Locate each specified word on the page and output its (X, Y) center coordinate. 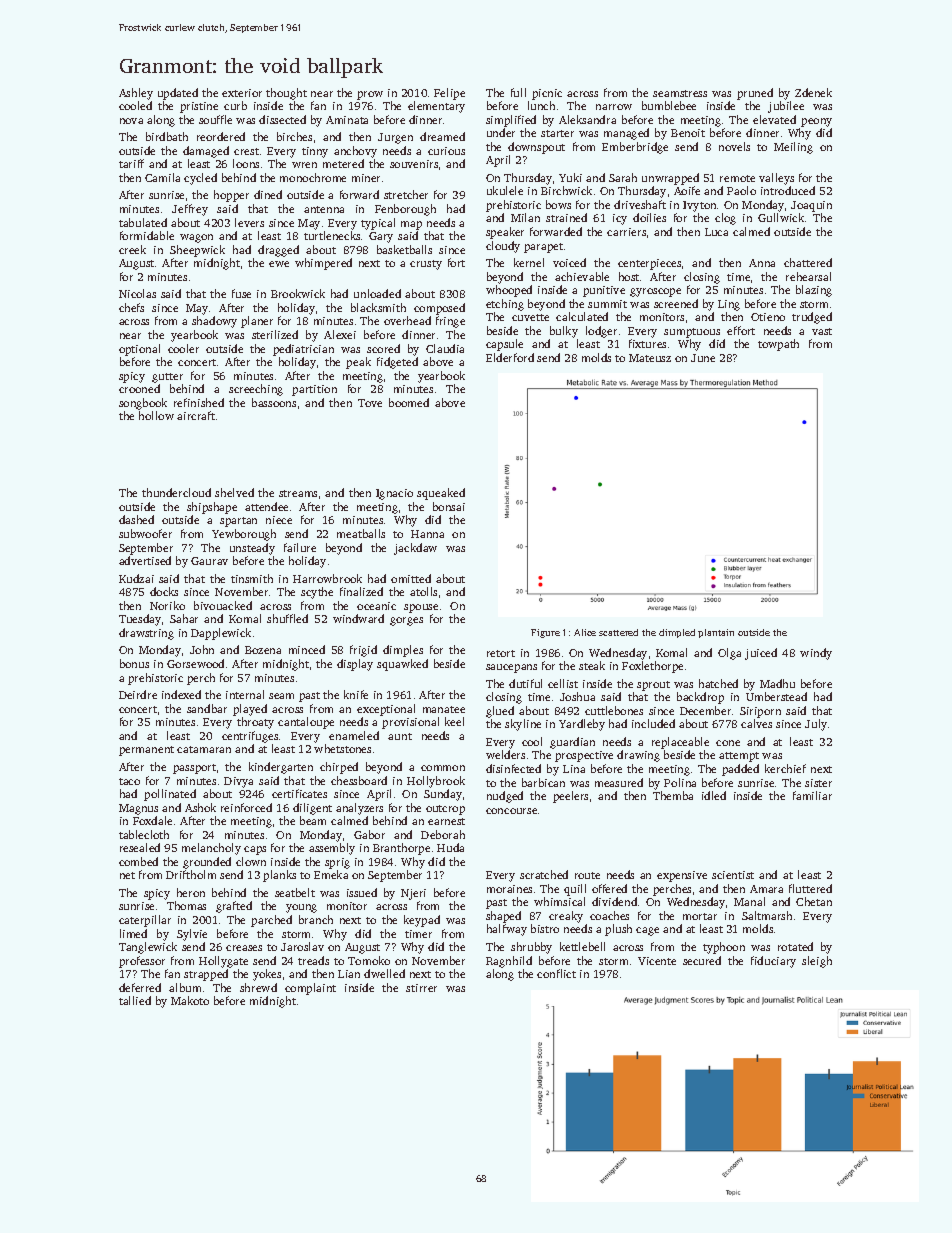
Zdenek (813, 92)
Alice (585, 632)
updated (178, 94)
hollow (156, 415)
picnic (547, 94)
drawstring (146, 634)
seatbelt (295, 892)
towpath (778, 345)
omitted (411, 578)
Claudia (445, 348)
